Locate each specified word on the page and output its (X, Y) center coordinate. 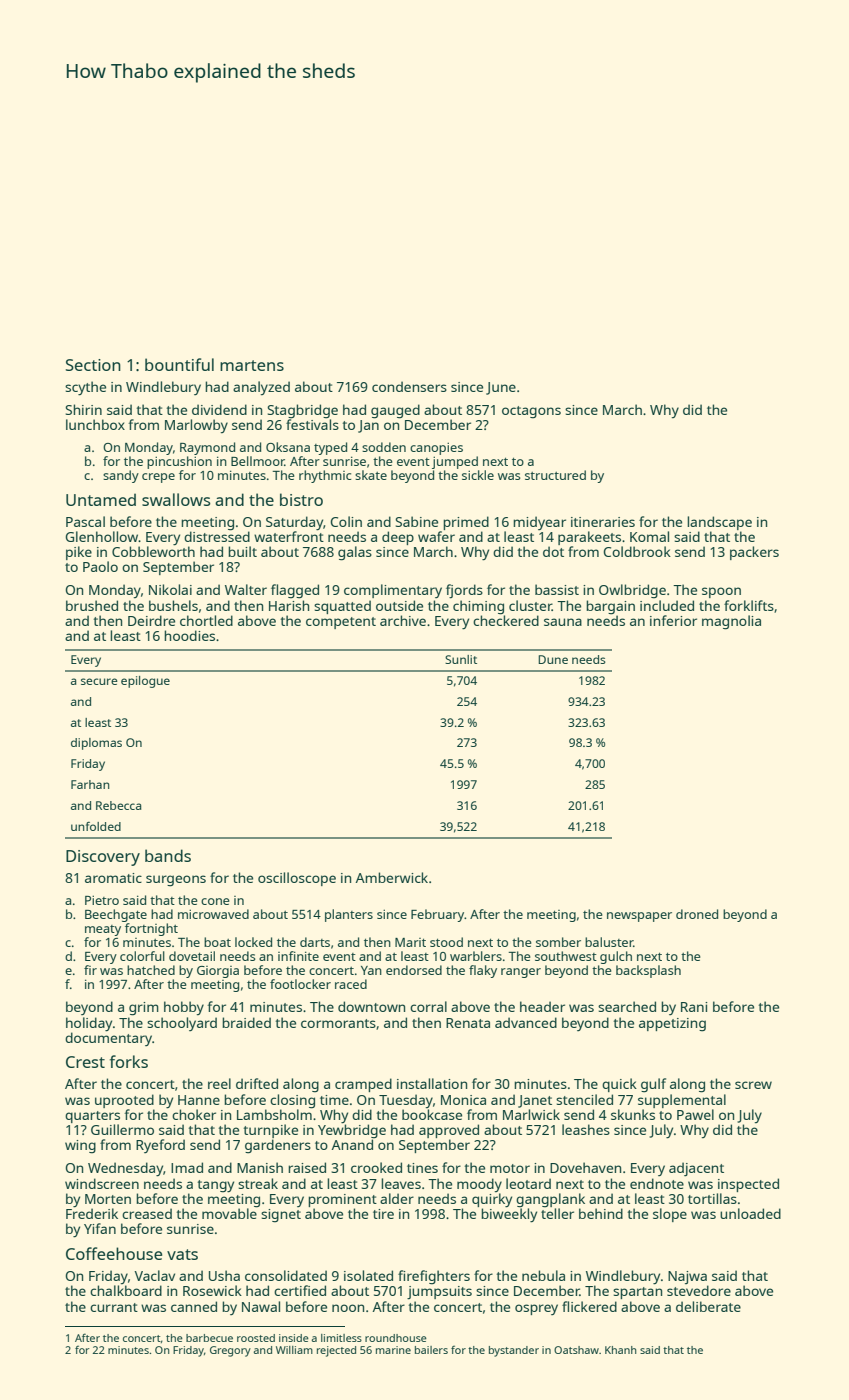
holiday (89, 1024)
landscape (719, 523)
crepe (158, 478)
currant (114, 1307)
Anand (352, 1144)
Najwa (687, 1277)
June (501, 388)
